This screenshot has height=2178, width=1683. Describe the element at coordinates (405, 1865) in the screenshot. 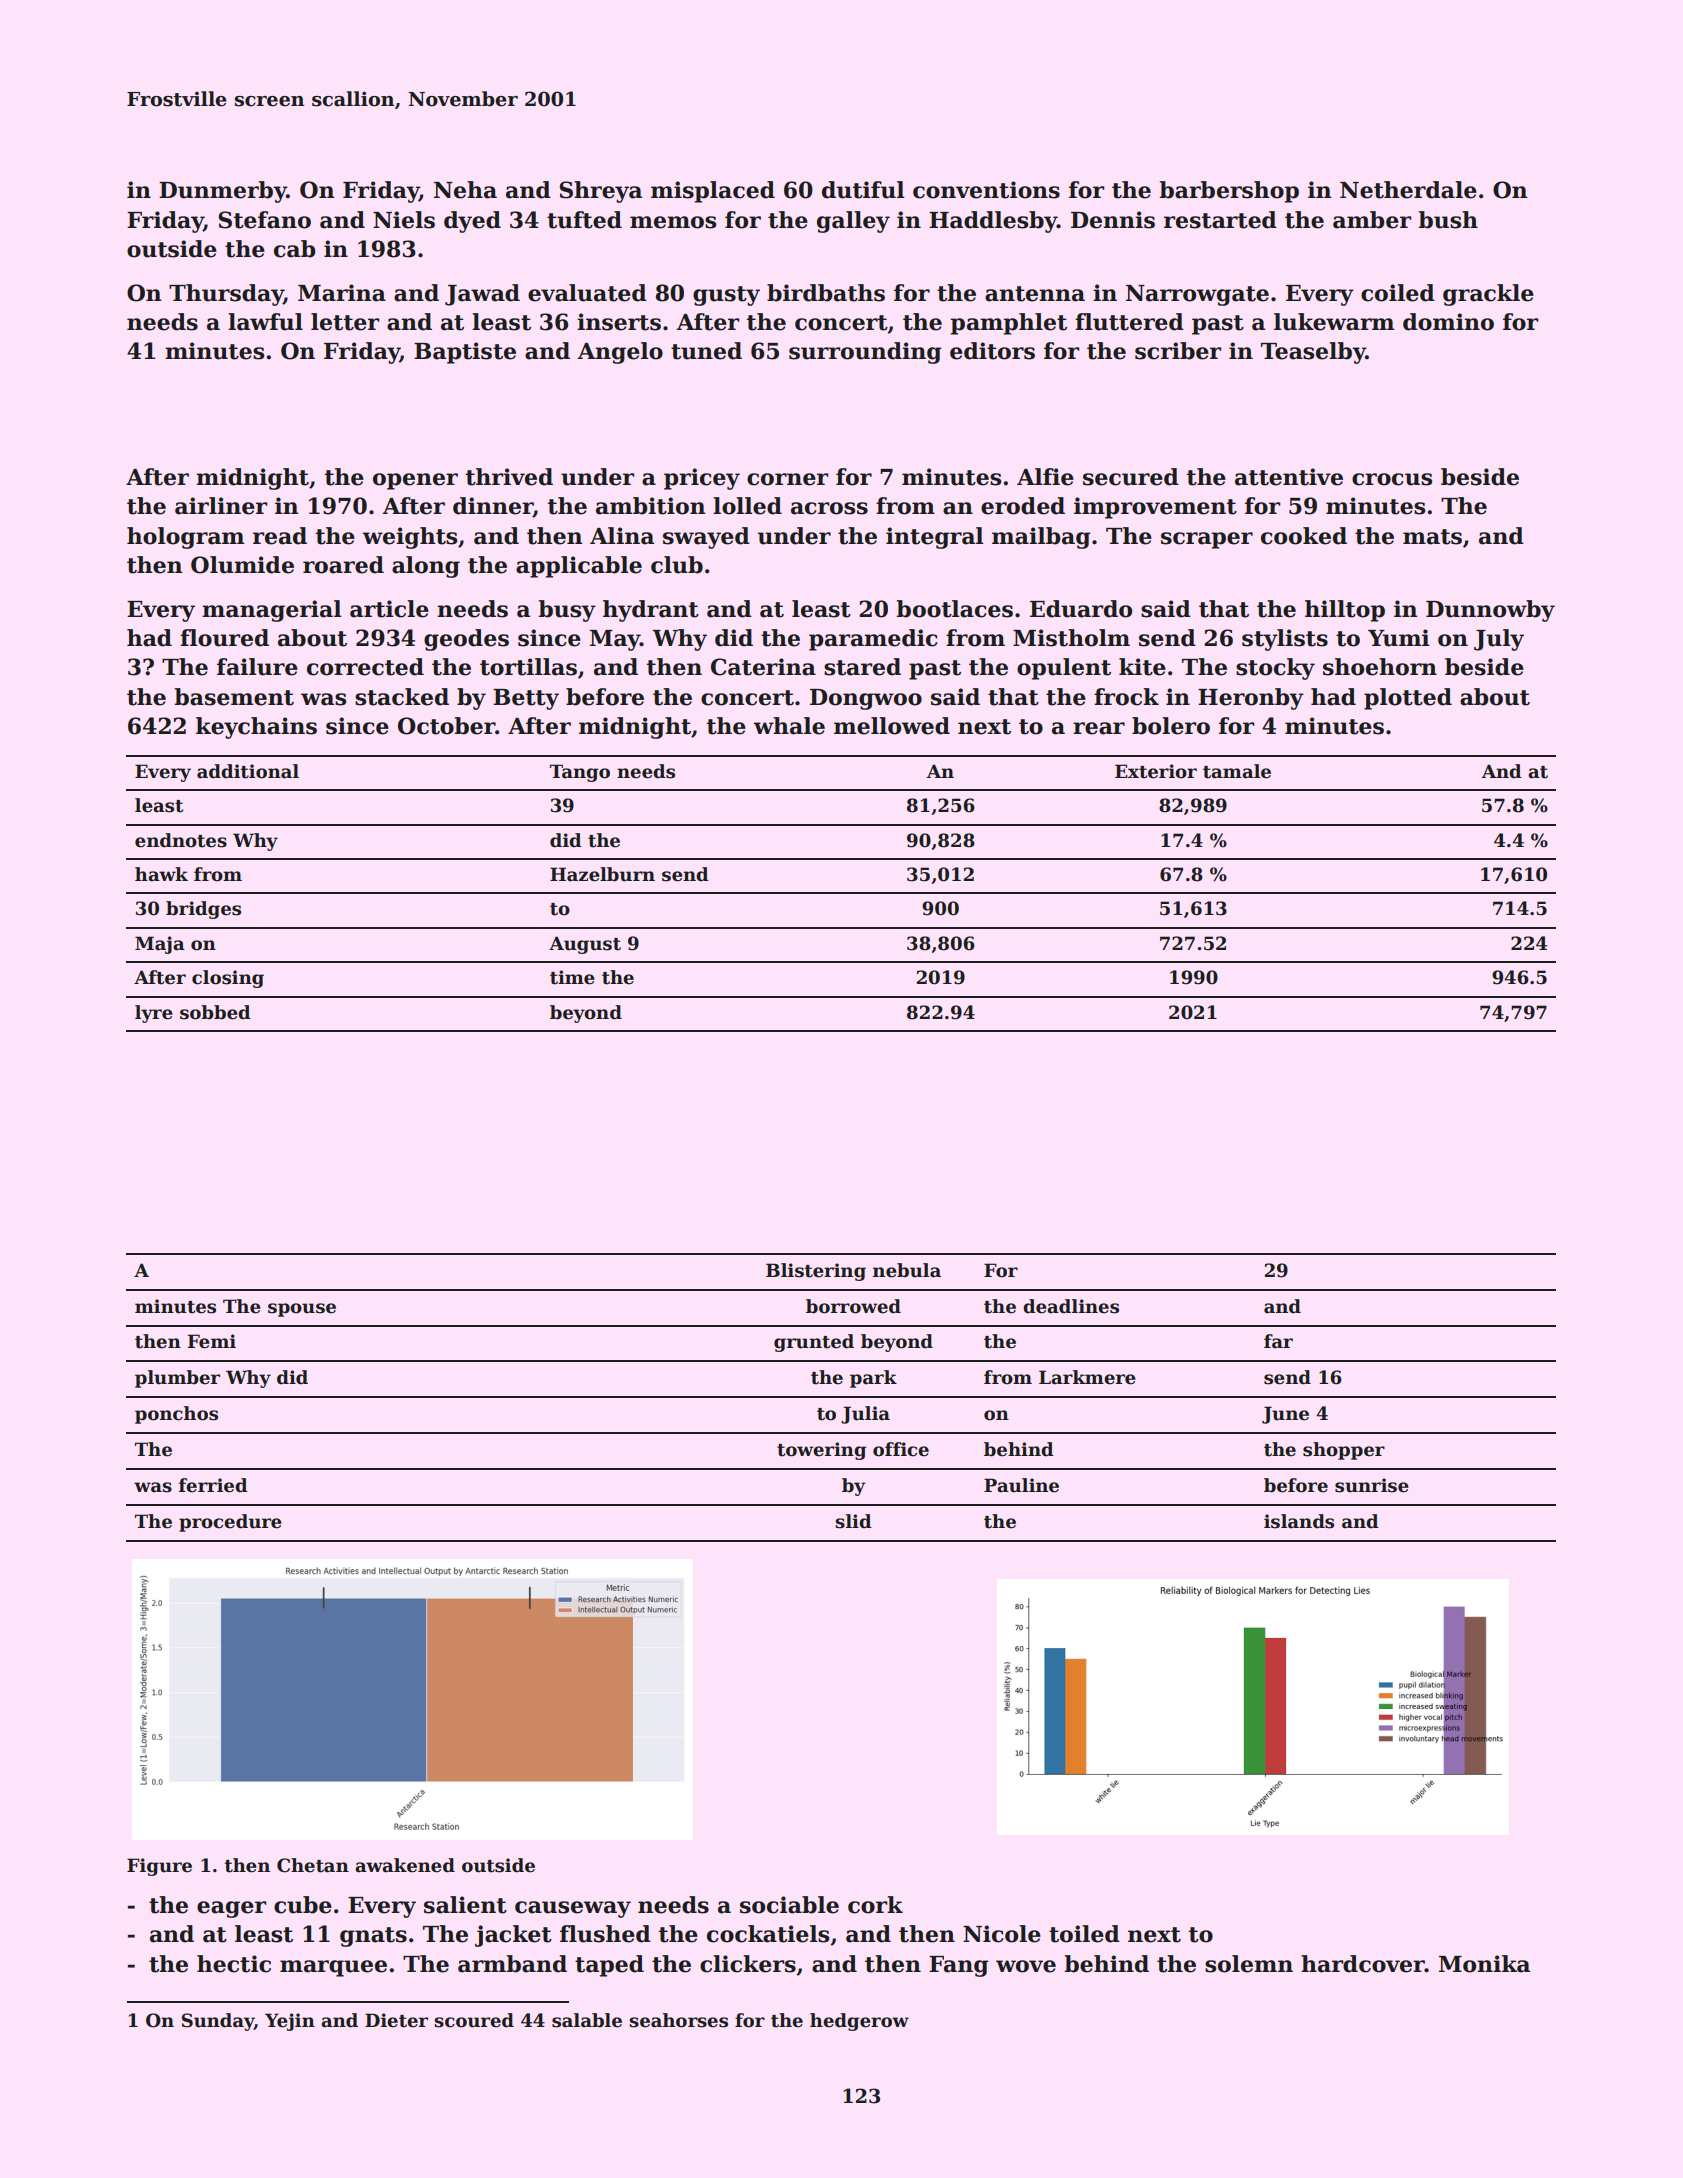

I see `awakened` at that location.
